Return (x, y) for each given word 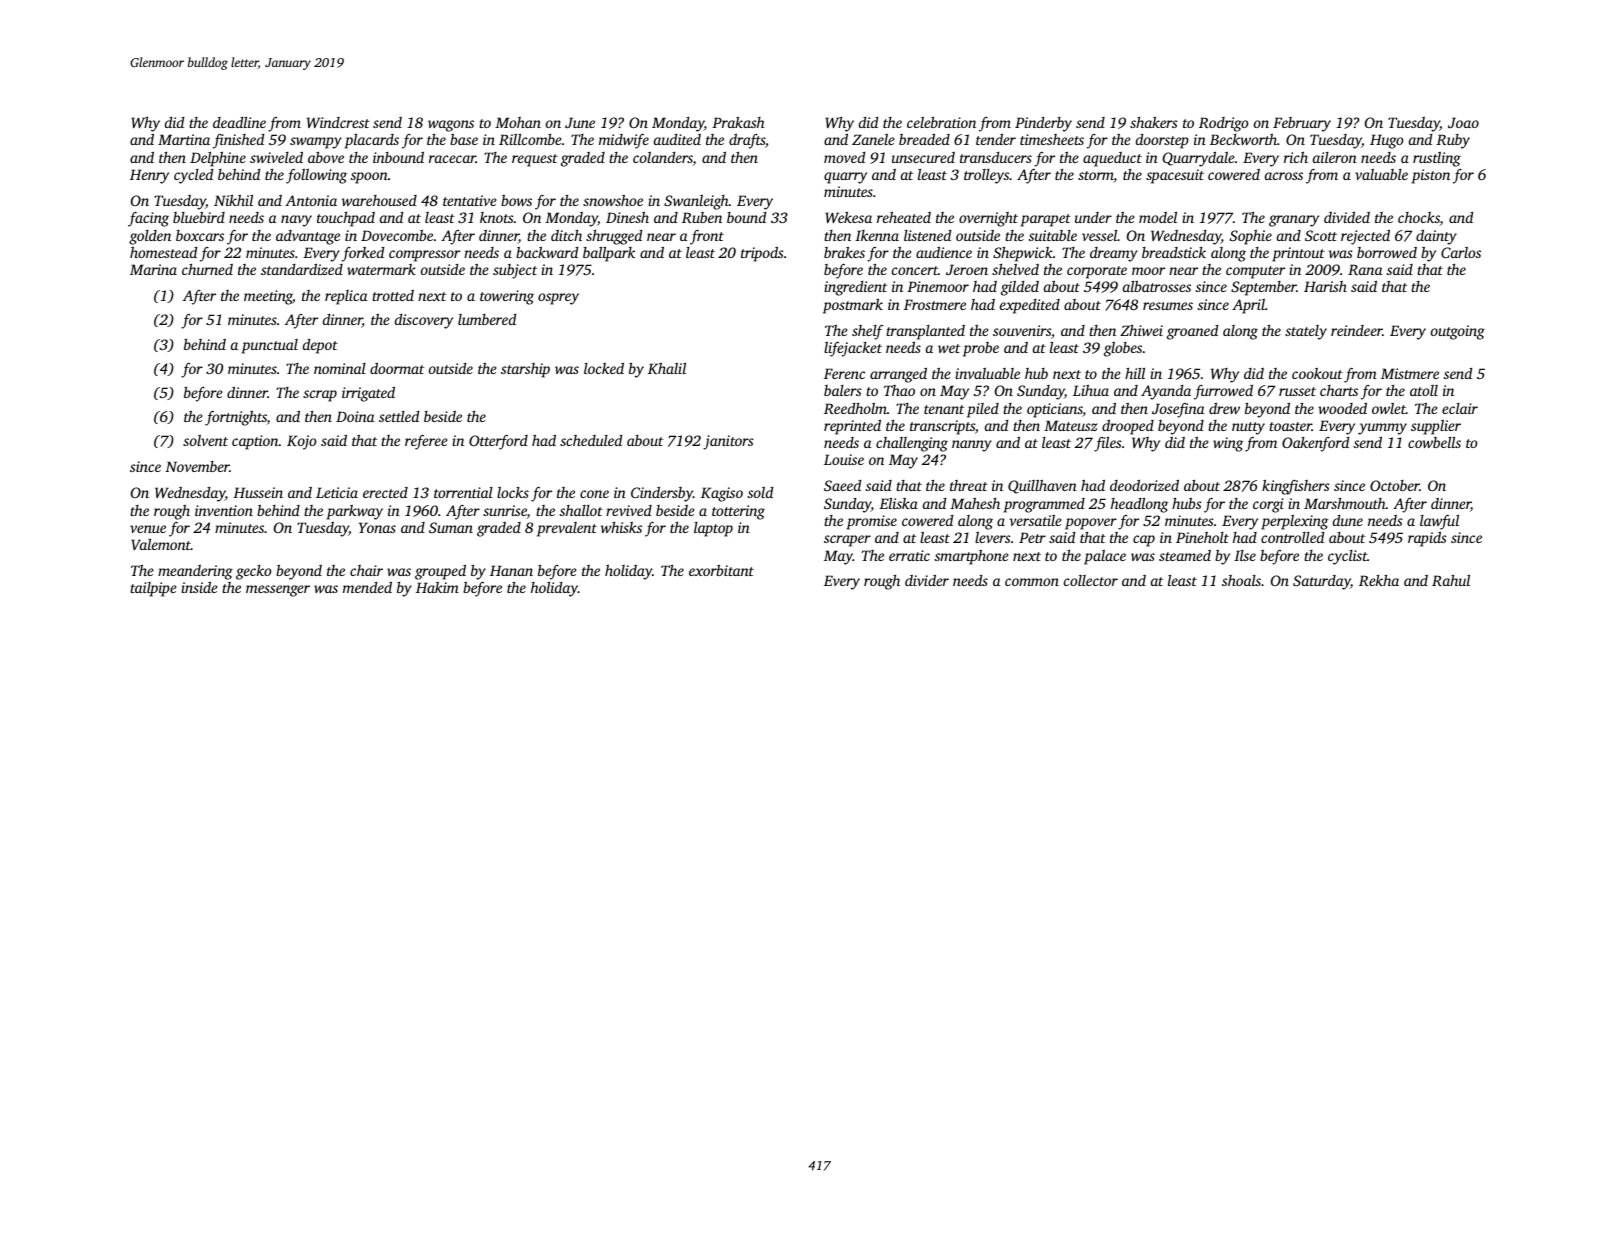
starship (525, 370)
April (1248, 306)
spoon (369, 178)
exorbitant (721, 570)
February (1302, 124)
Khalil (667, 368)
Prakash (738, 122)
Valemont (161, 544)
